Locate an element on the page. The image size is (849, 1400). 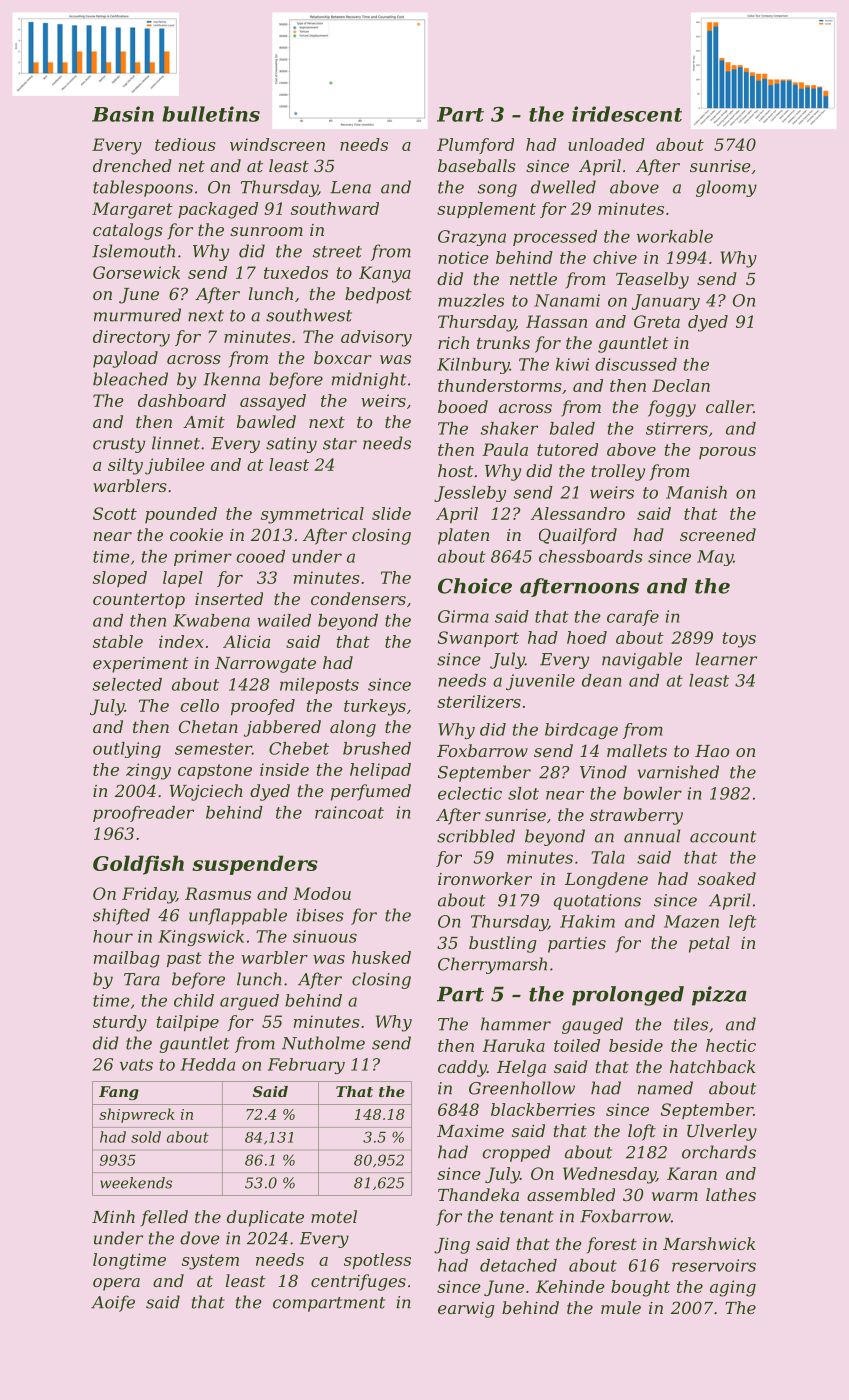
baseballs is located at coordinates (477, 165).
